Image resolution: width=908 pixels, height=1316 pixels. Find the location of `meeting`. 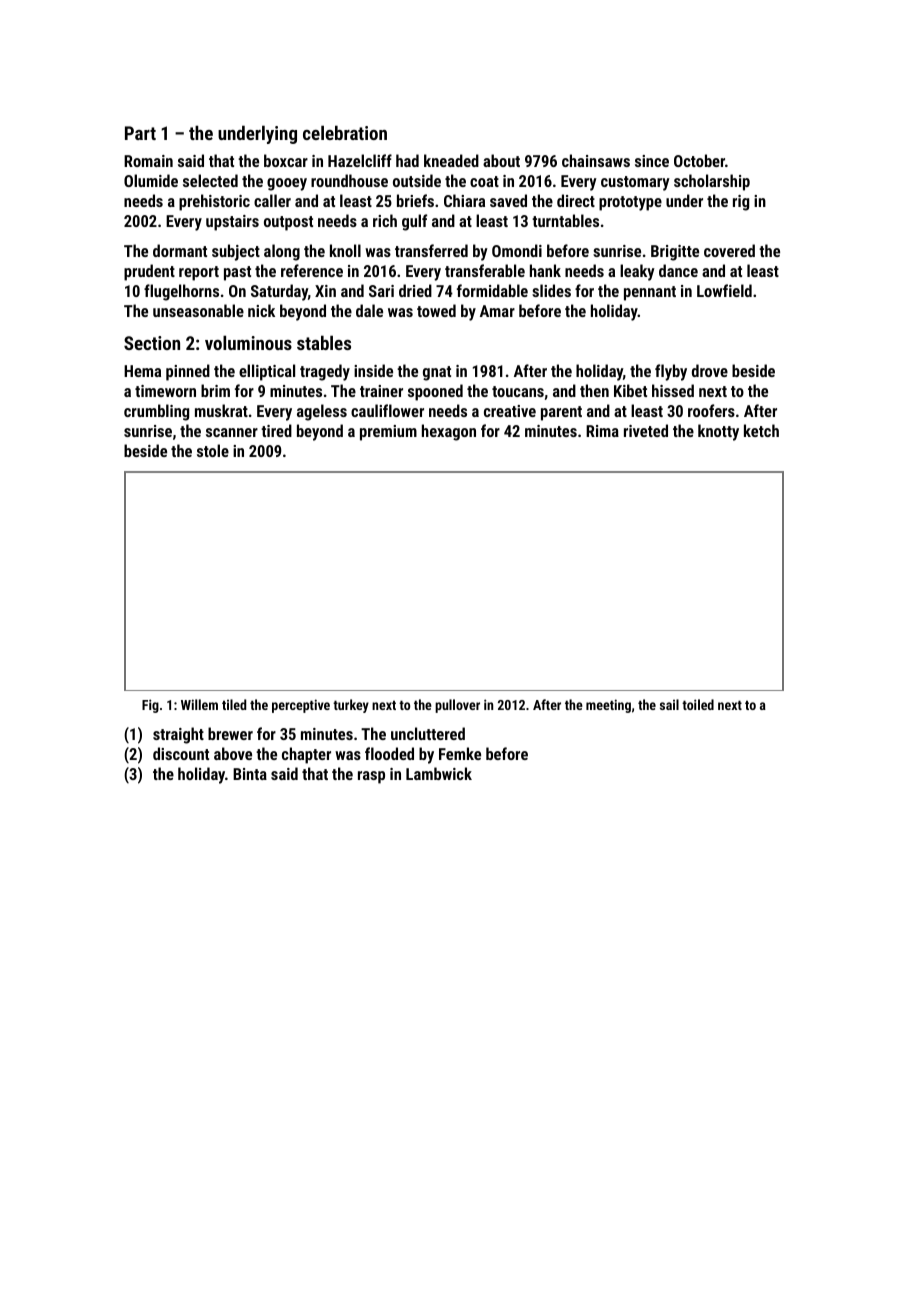

meeting is located at coordinates (608, 706).
